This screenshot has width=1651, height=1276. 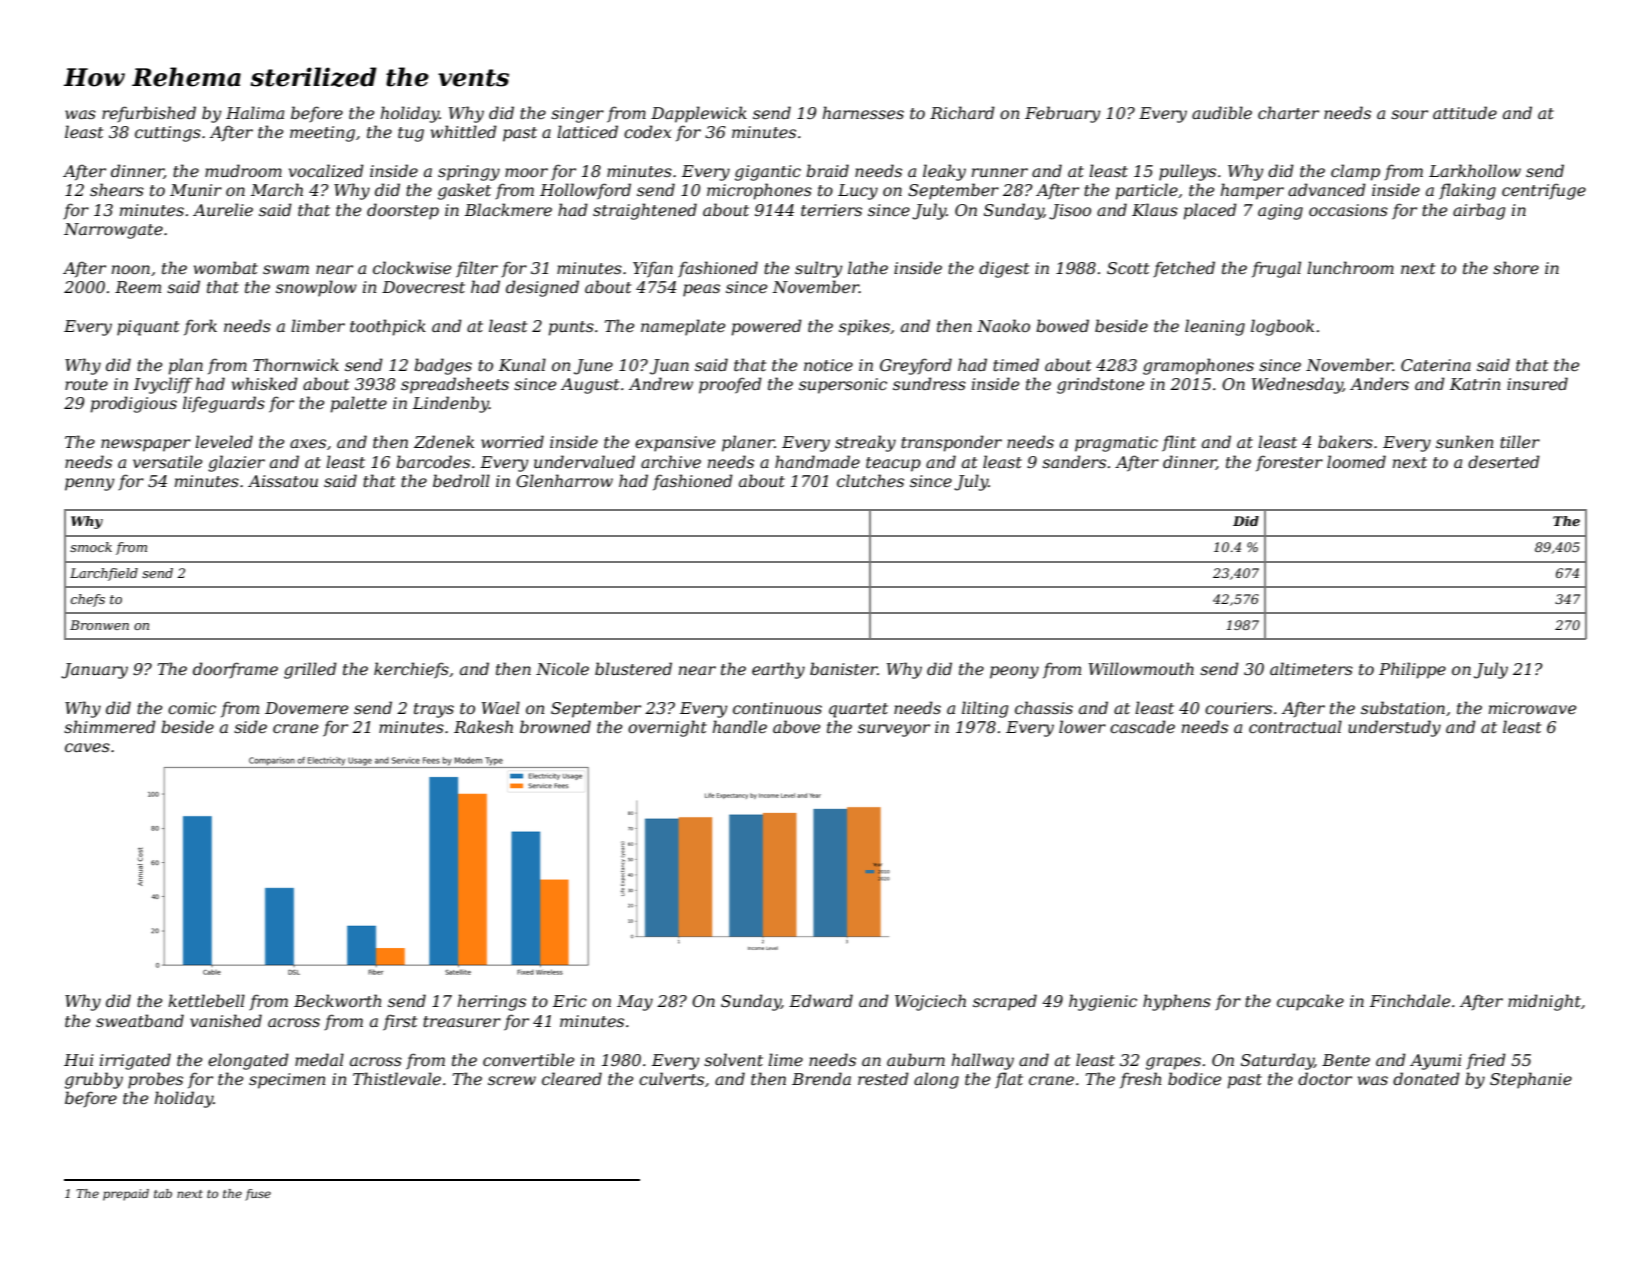 I want to click on tab, so click(x=163, y=1193).
